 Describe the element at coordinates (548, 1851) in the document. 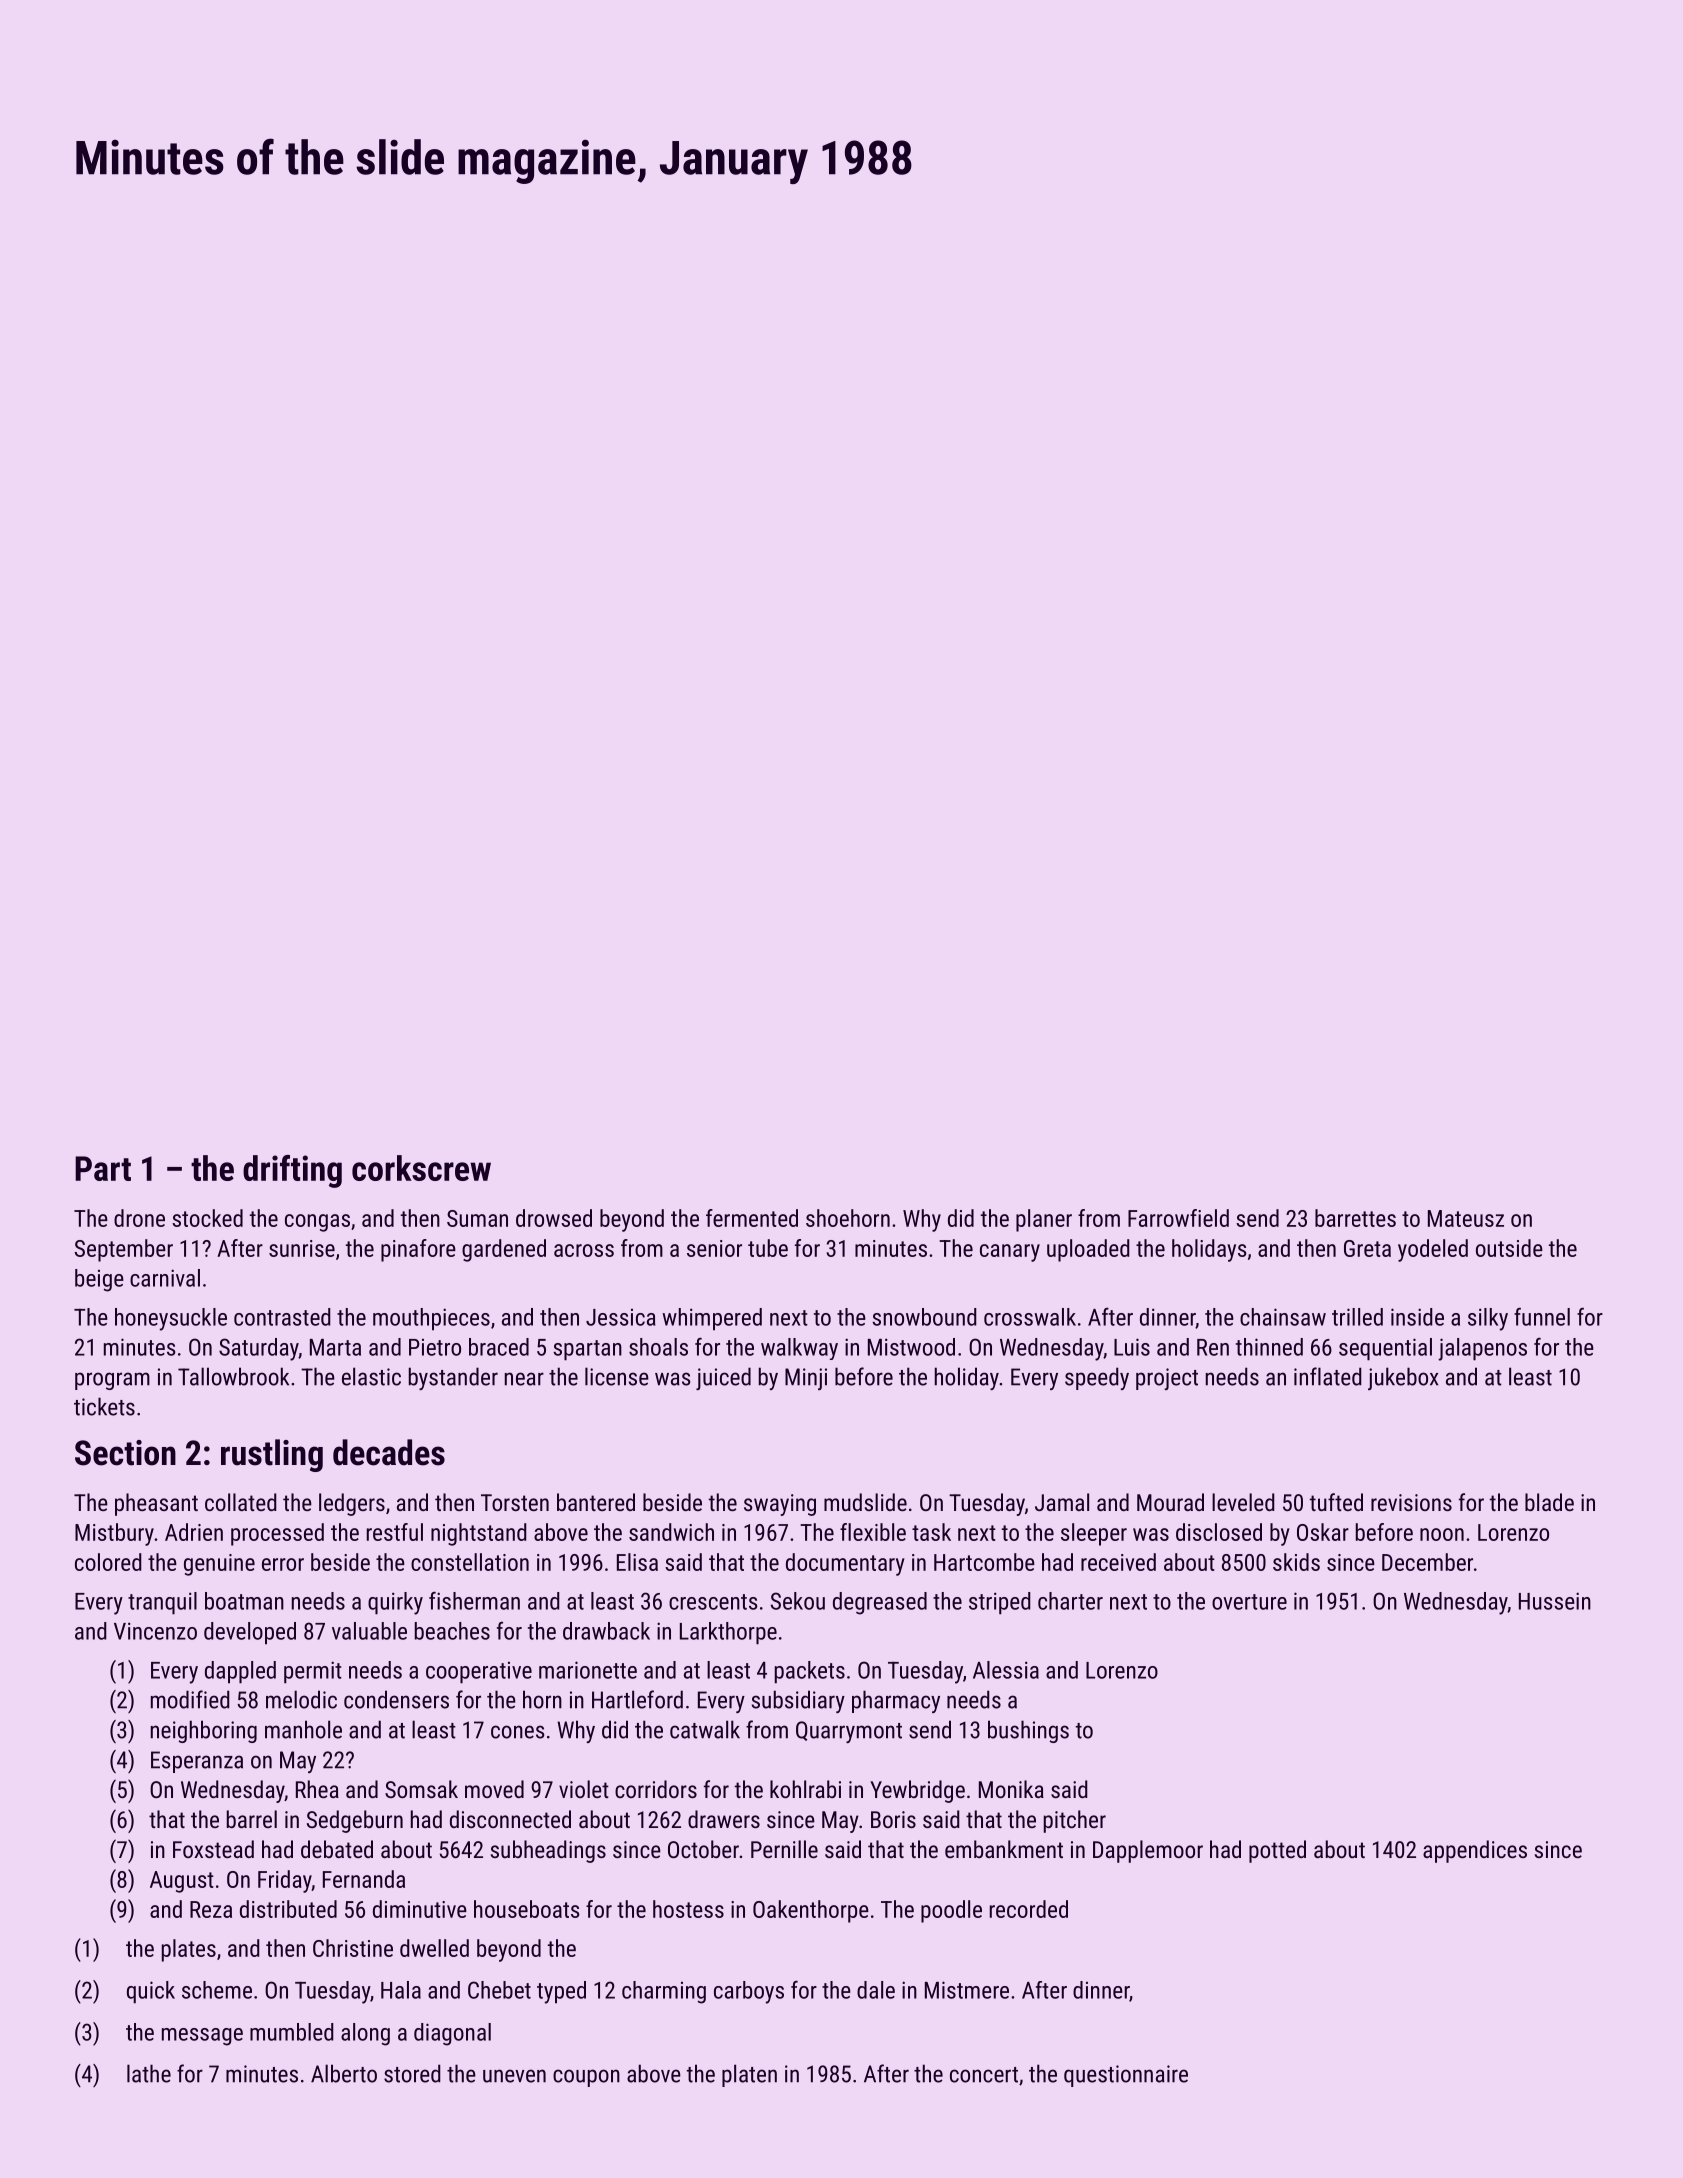

I see `subheadings` at that location.
